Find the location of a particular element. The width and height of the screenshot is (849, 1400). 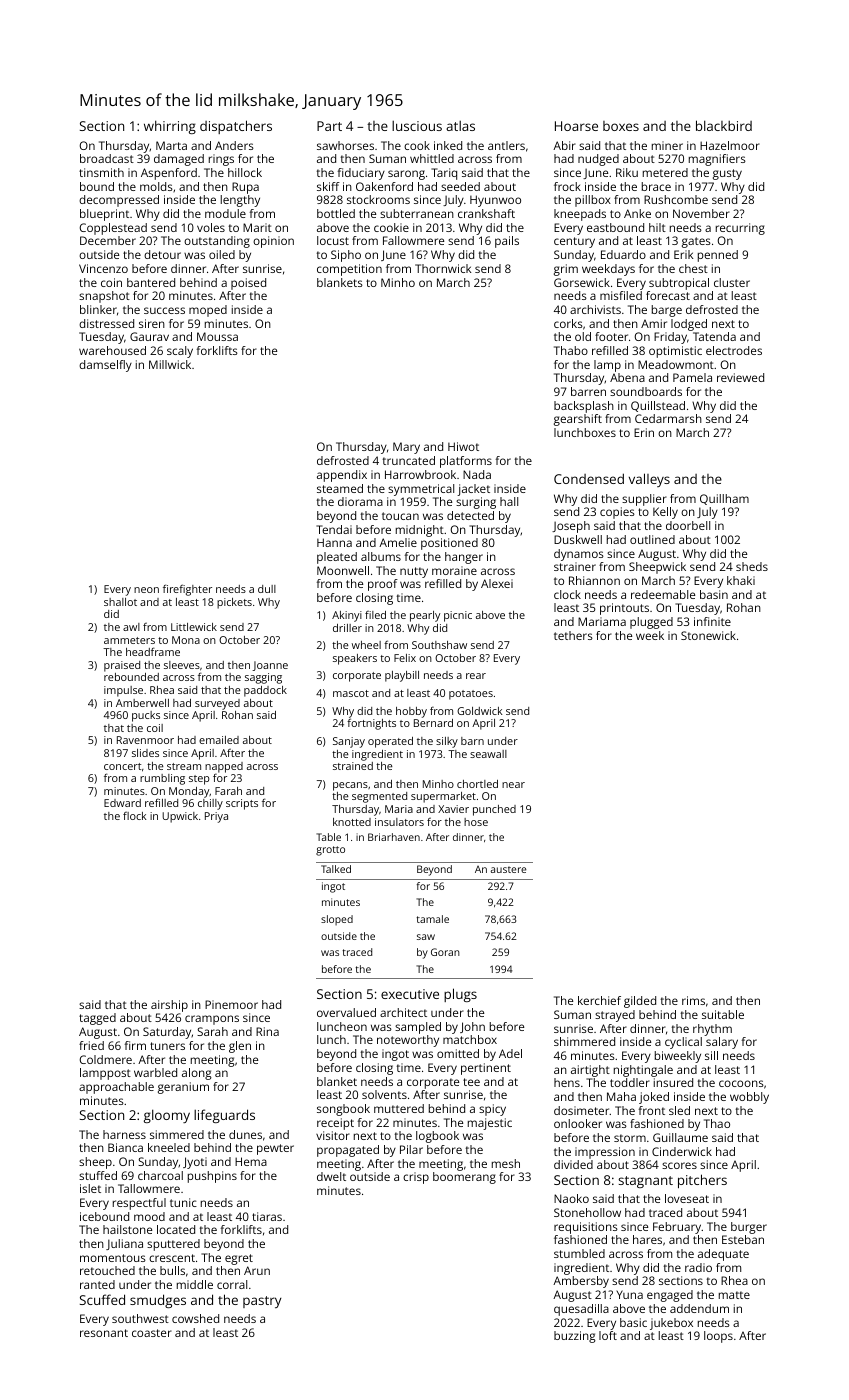

punched is located at coordinates (494, 810).
